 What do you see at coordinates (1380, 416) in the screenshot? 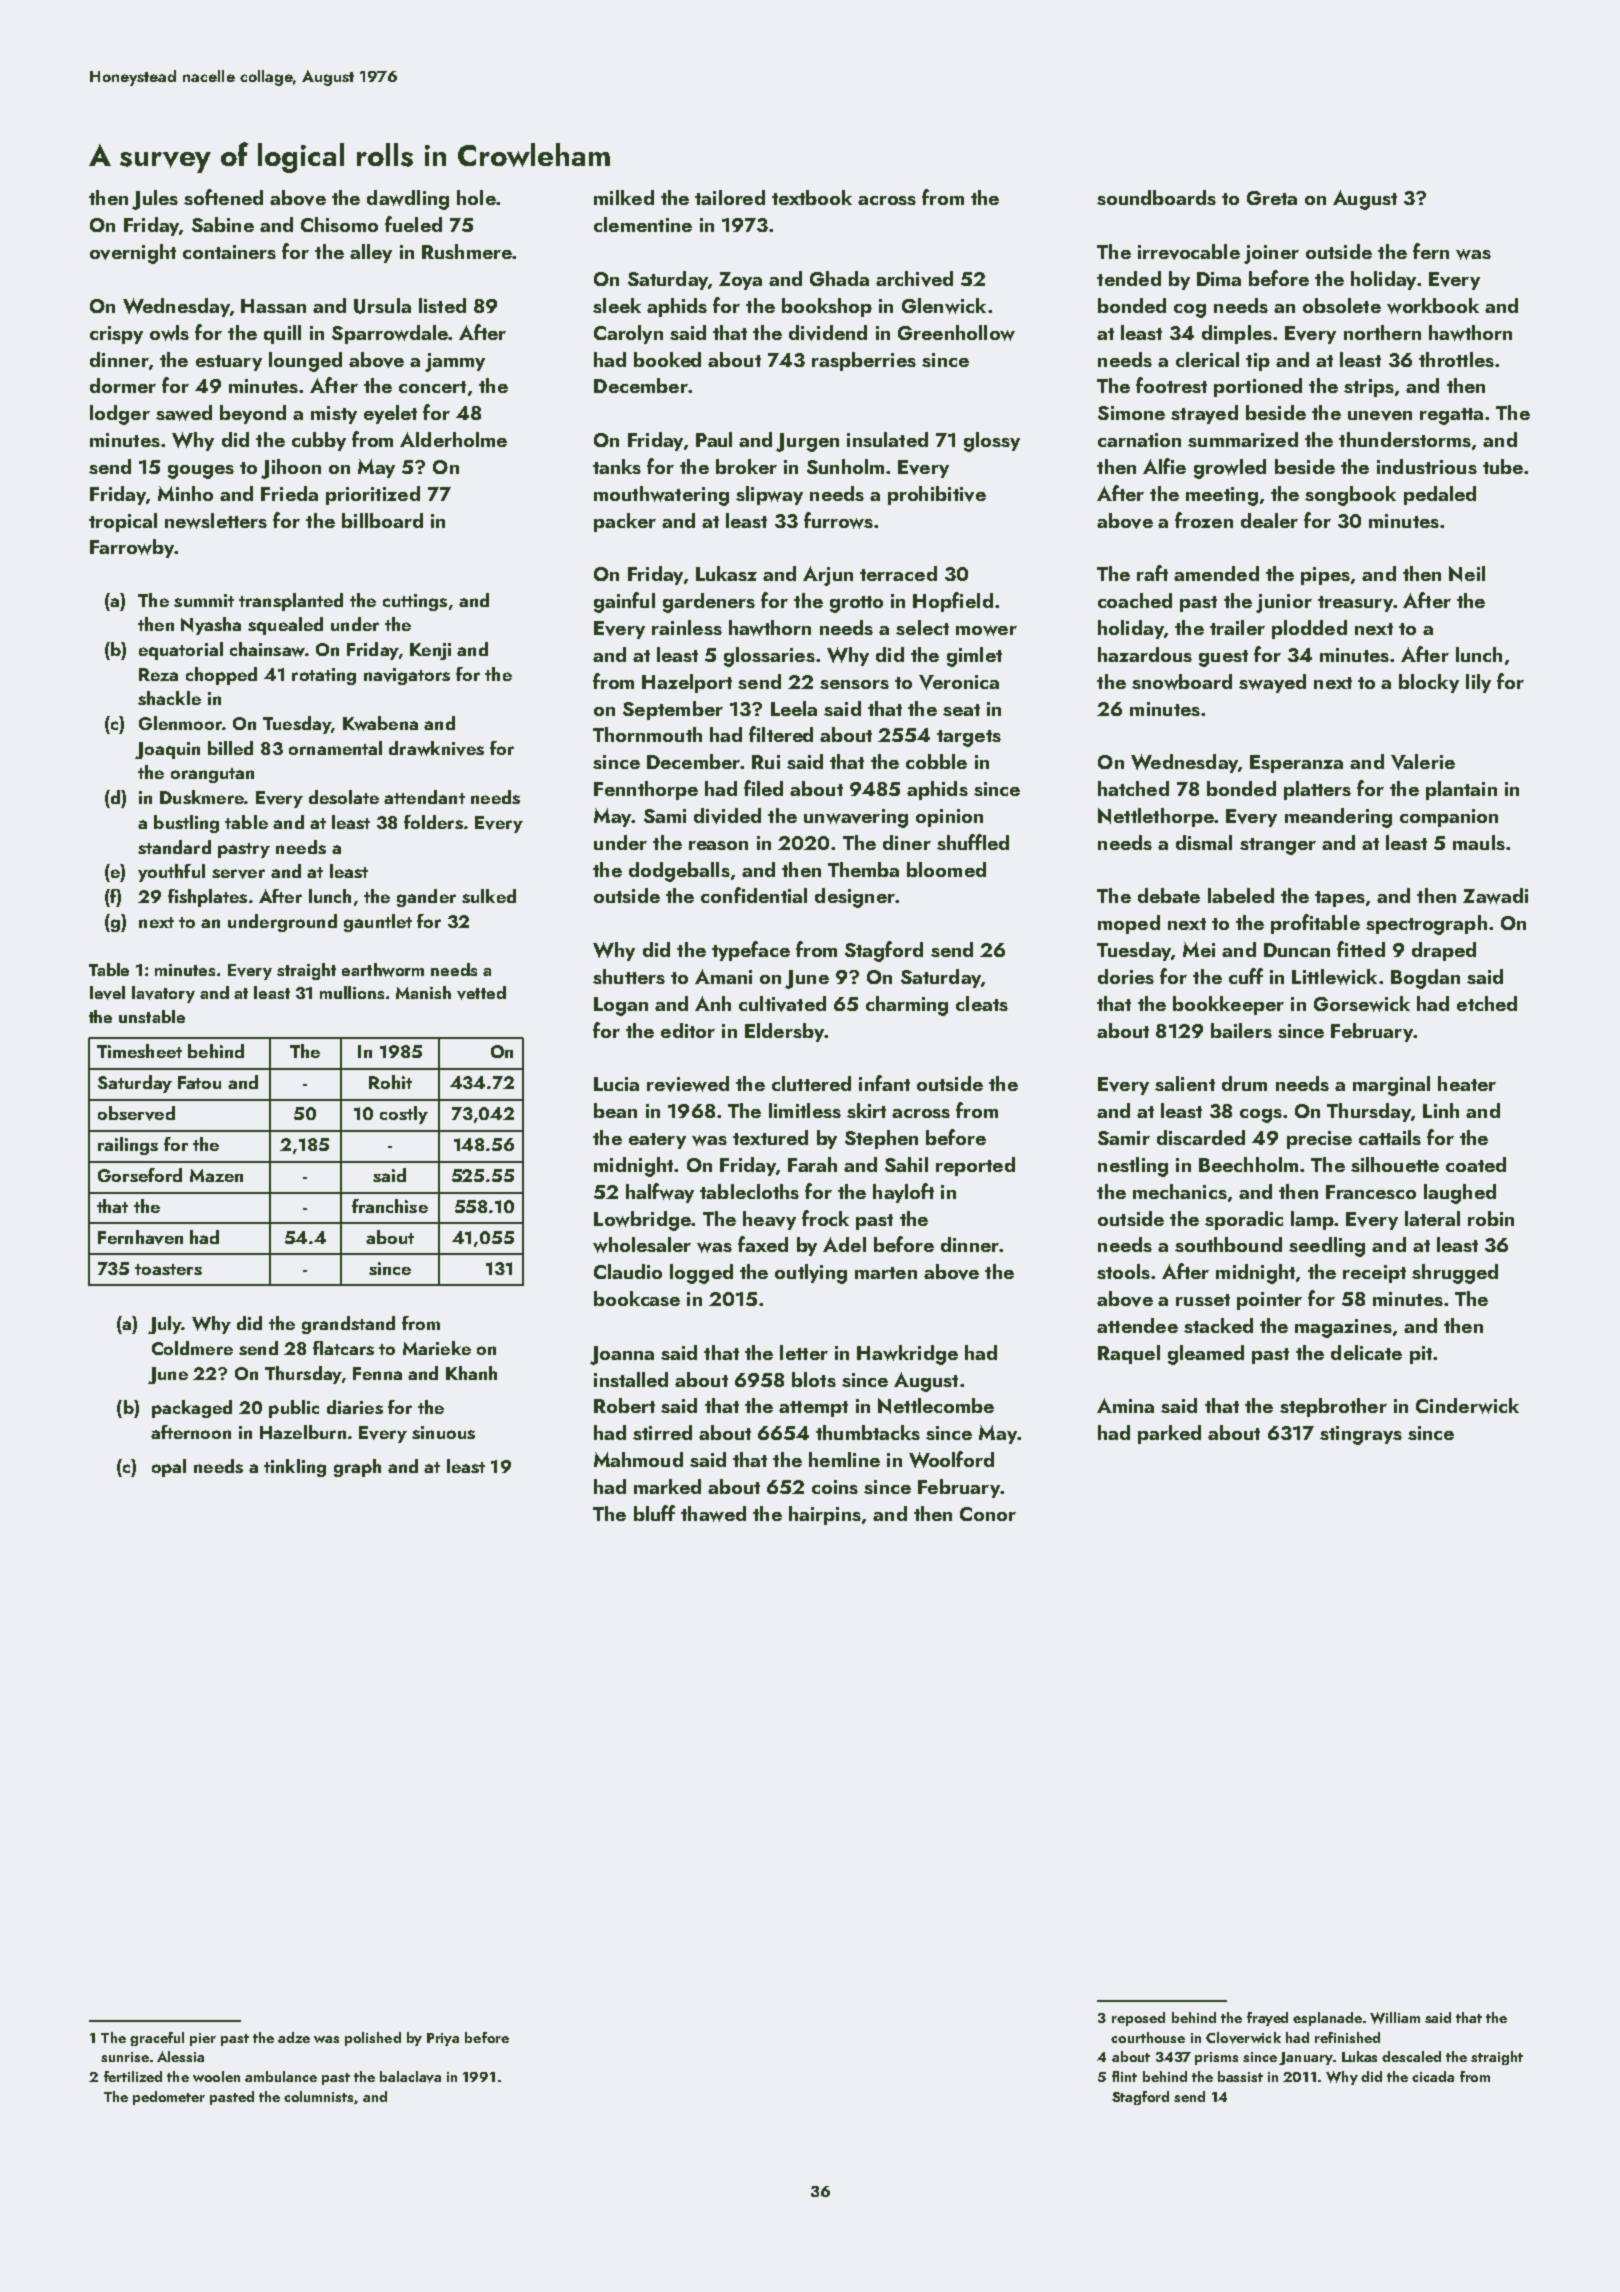
I see `uneven` at bounding box center [1380, 416].
